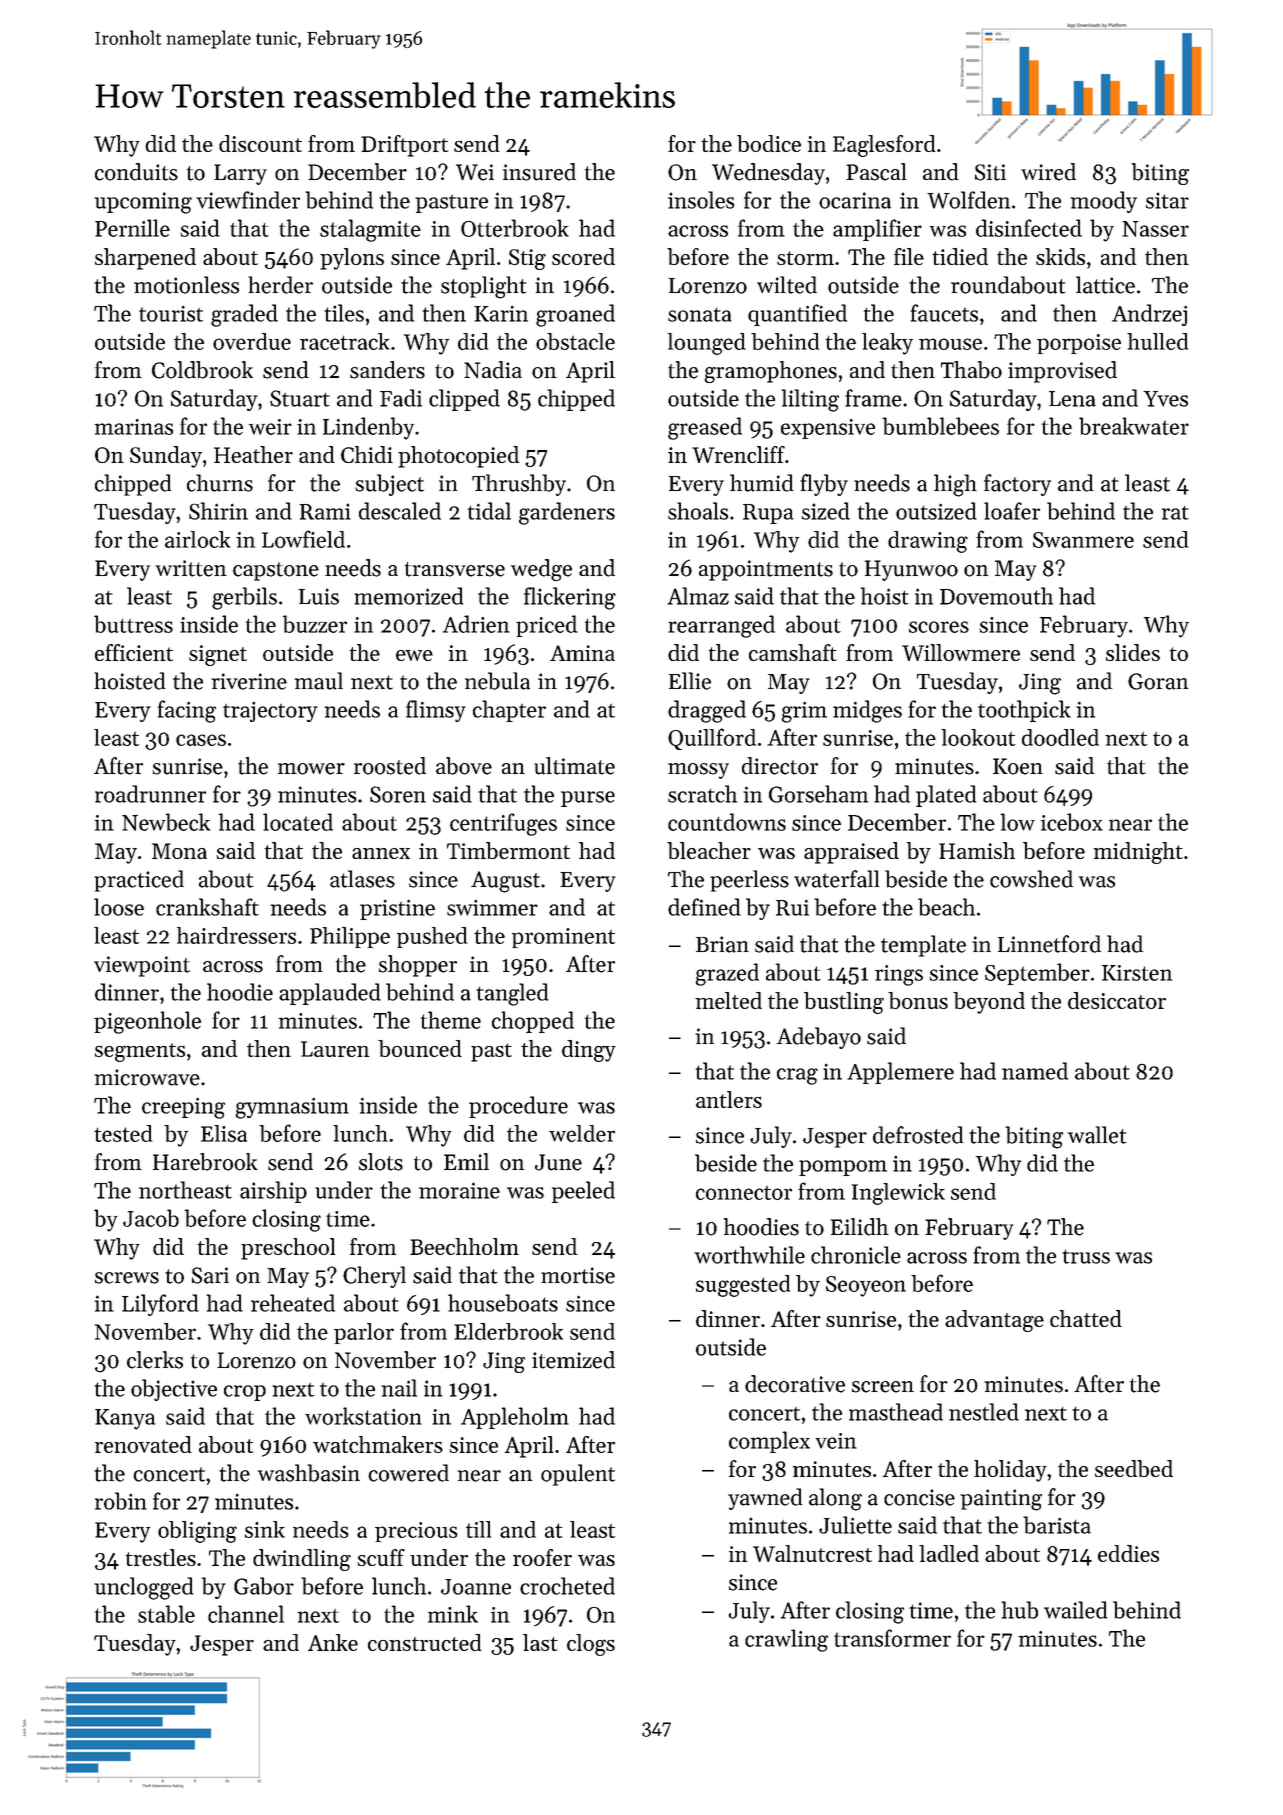  What do you see at coordinates (311, 769) in the screenshot?
I see `mower` at bounding box center [311, 769].
